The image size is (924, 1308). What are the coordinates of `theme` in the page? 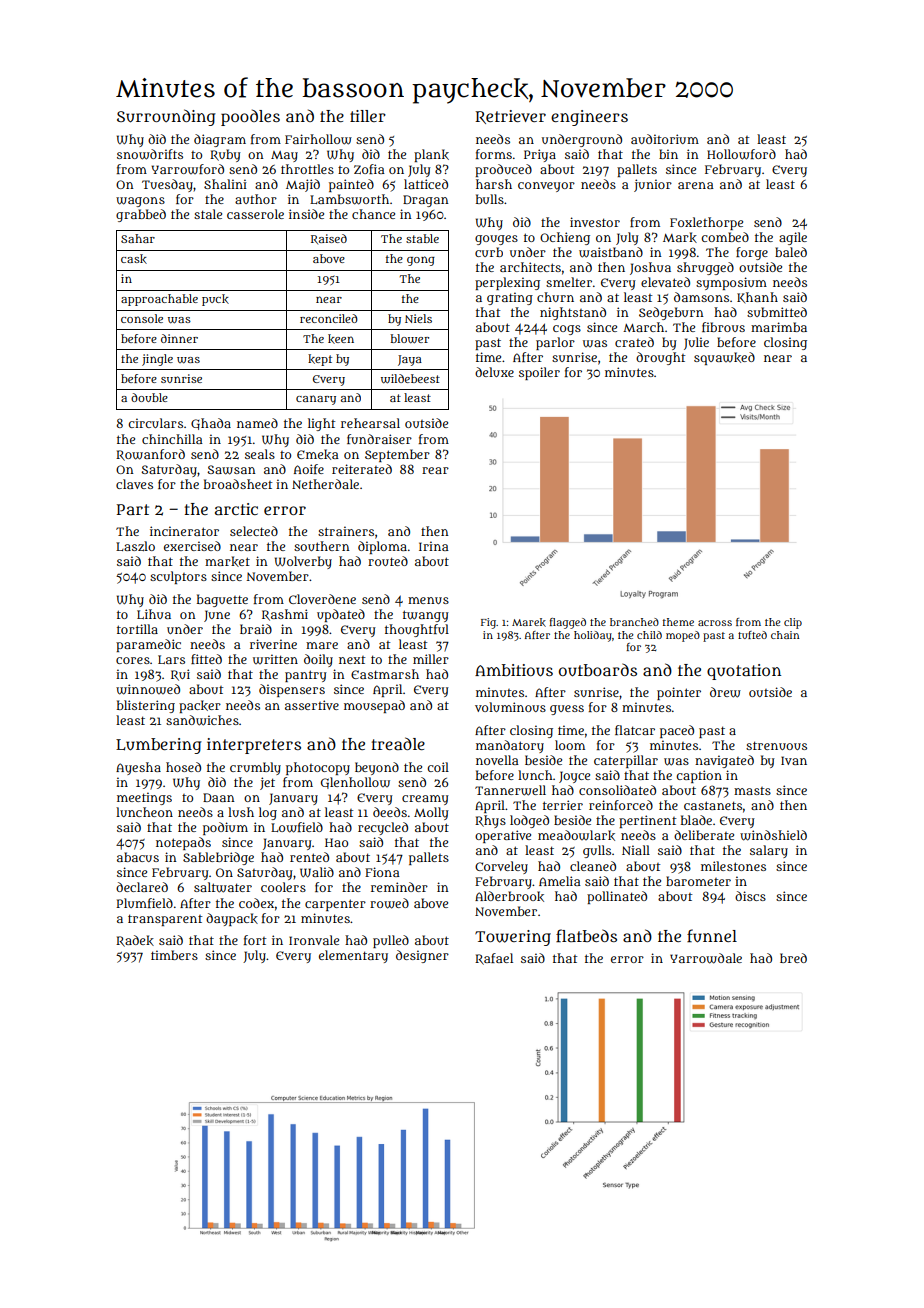 It's located at (678, 622).
